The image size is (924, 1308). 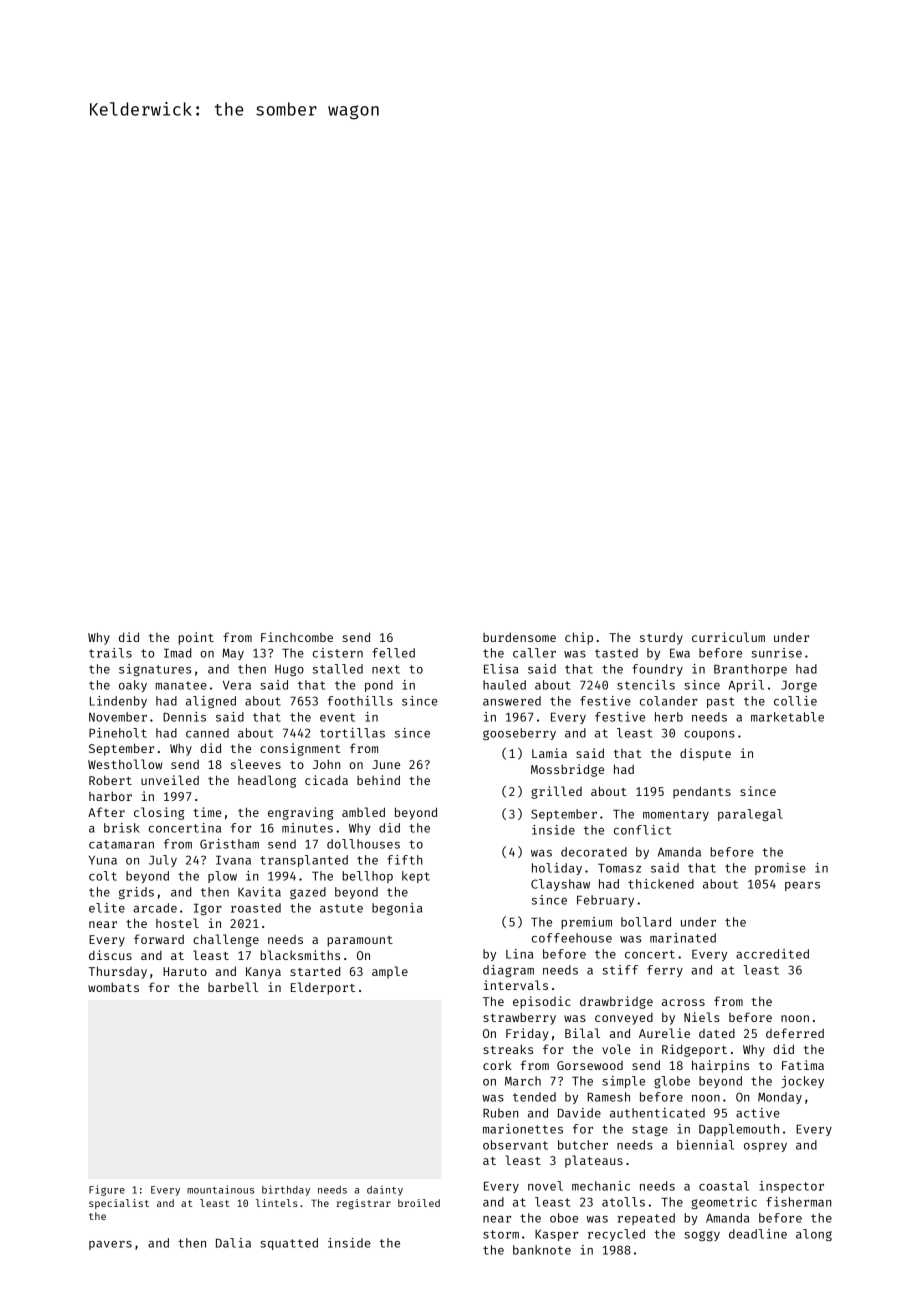 What do you see at coordinates (556, 792) in the screenshot?
I see `grilled` at bounding box center [556, 792].
